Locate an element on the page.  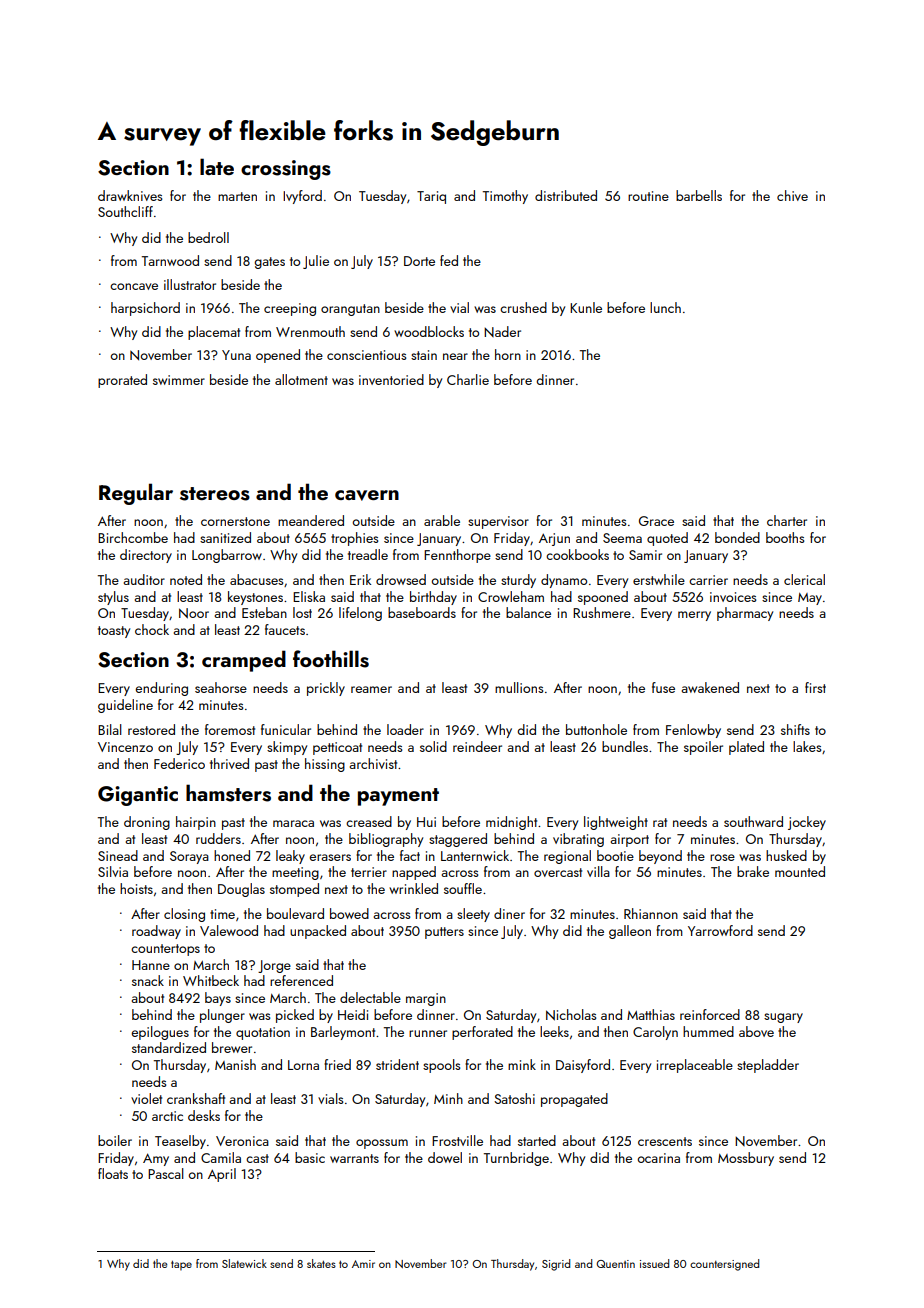
issued is located at coordinates (654, 1263).
